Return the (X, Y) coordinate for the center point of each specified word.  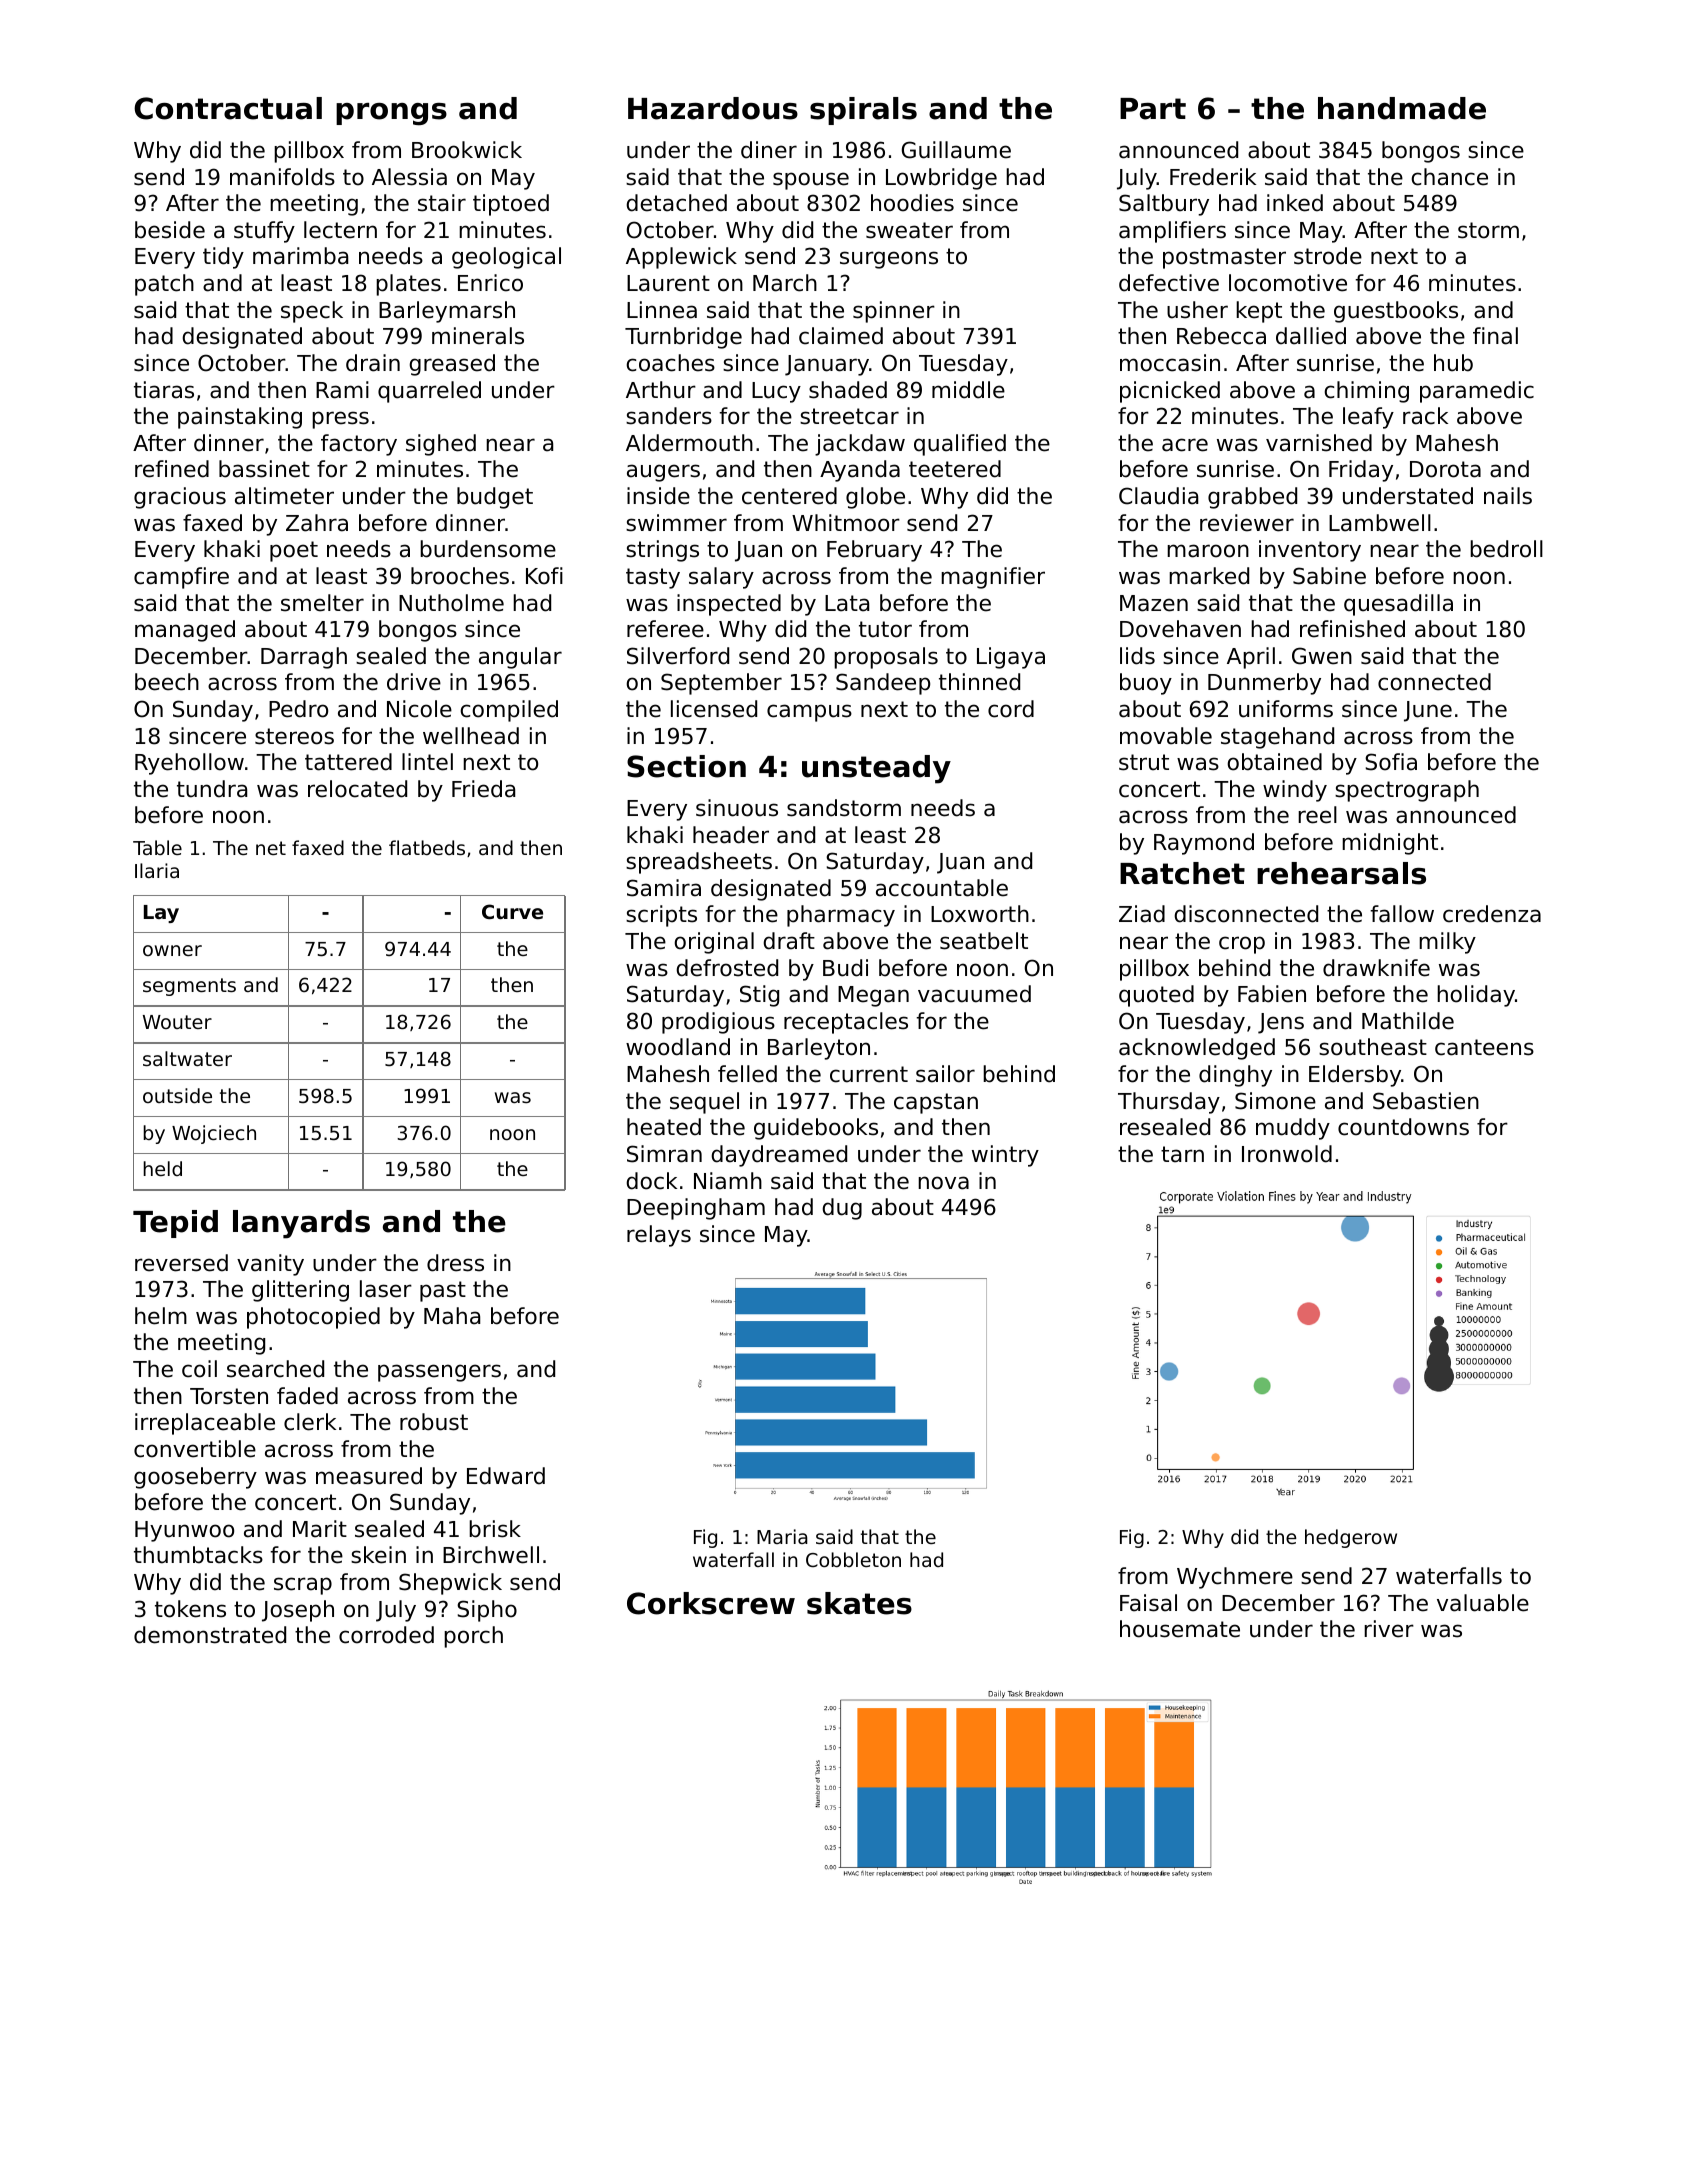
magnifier (993, 578)
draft (789, 941)
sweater (909, 230)
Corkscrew (711, 1603)
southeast (1373, 1047)
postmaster (1224, 258)
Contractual (228, 108)
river (1389, 1629)
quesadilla (1398, 605)
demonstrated (210, 1635)
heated (664, 1127)
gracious (180, 498)
